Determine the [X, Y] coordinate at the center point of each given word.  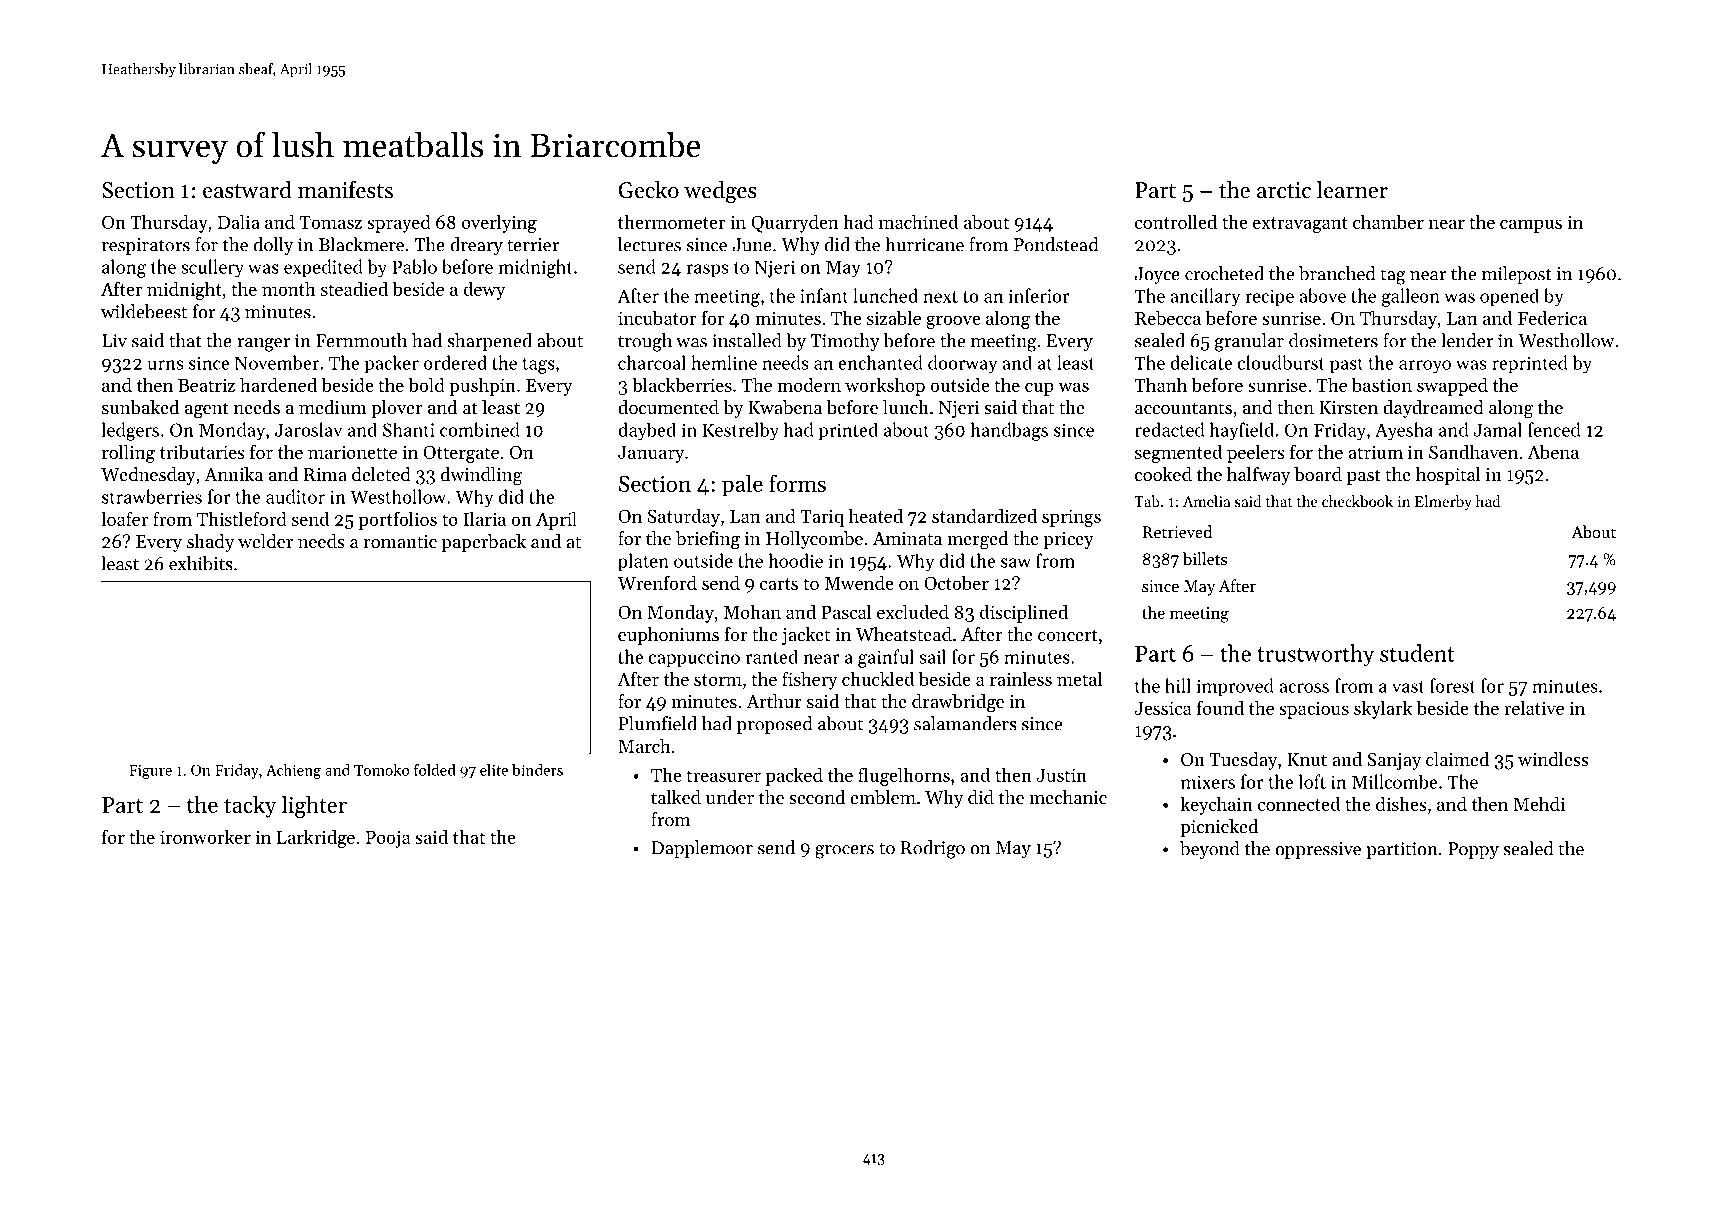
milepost [1517, 275]
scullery [212, 268]
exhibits [201, 563]
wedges [720, 192]
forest [1453, 685]
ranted [772, 656]
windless [1553, 759]
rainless [1021, 678]
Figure [150, 772]
